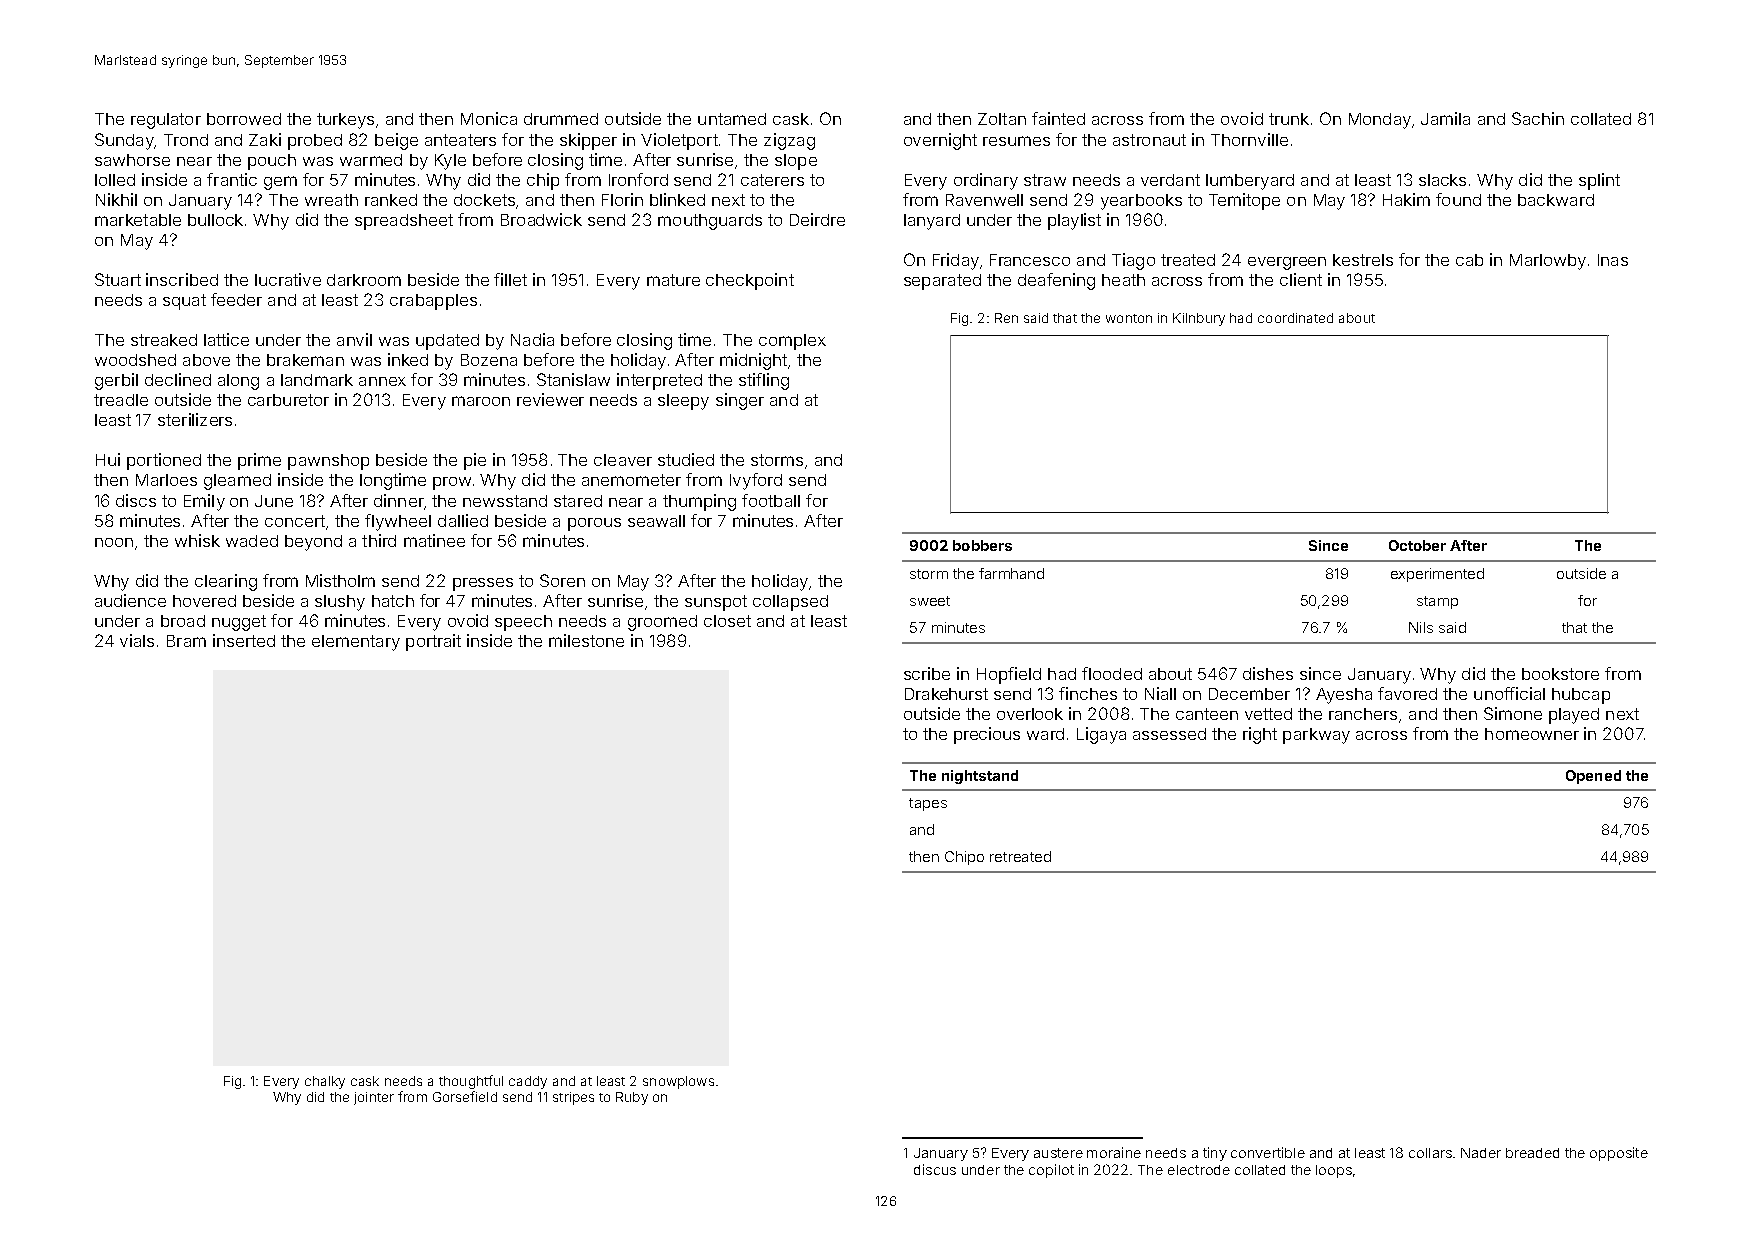  What do you see at coordinates (1141, 202) in the document?
I see `yearbooks` at bounding box center [1141, 202].
